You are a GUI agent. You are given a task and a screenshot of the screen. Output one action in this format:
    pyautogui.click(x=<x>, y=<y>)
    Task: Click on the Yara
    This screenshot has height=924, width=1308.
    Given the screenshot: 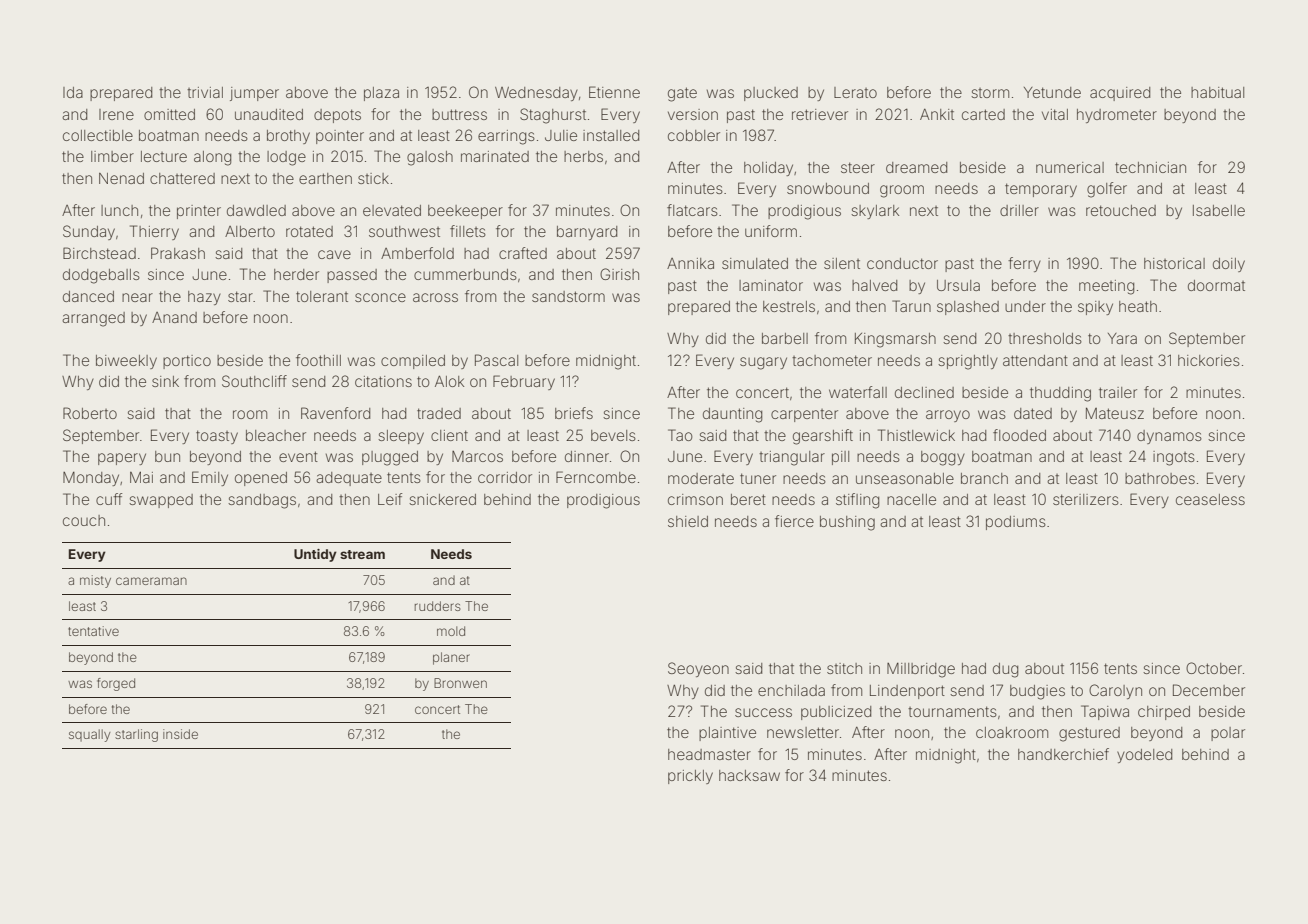 What is the action you would take?
    pyautogui.click(x=1122, y=338)
